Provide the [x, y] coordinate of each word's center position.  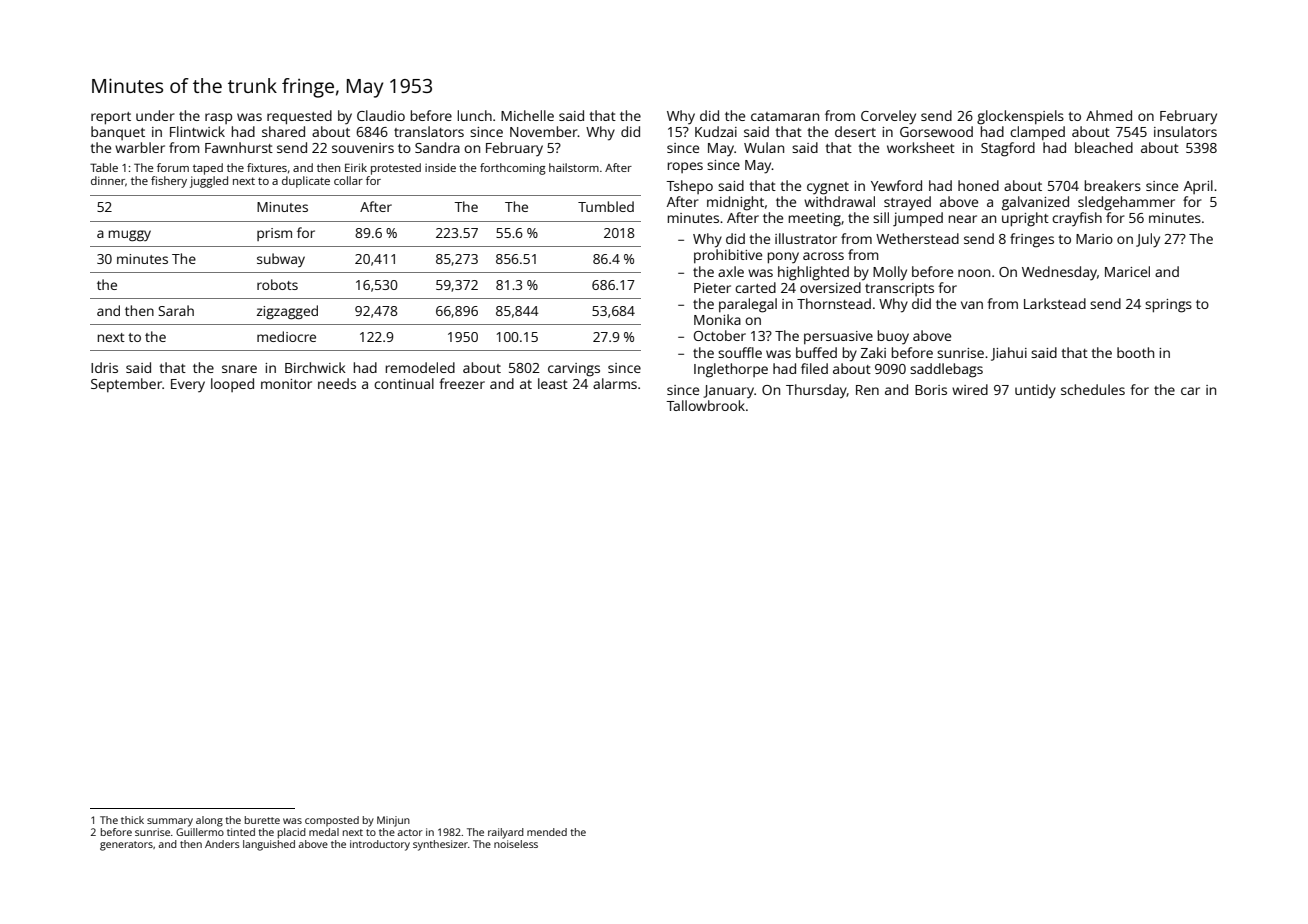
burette [262, 820]
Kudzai [716, 131]
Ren [867, 390]
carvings [574, 370]
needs [337, 383]
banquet [118, 133]
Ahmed [1109, 115]
